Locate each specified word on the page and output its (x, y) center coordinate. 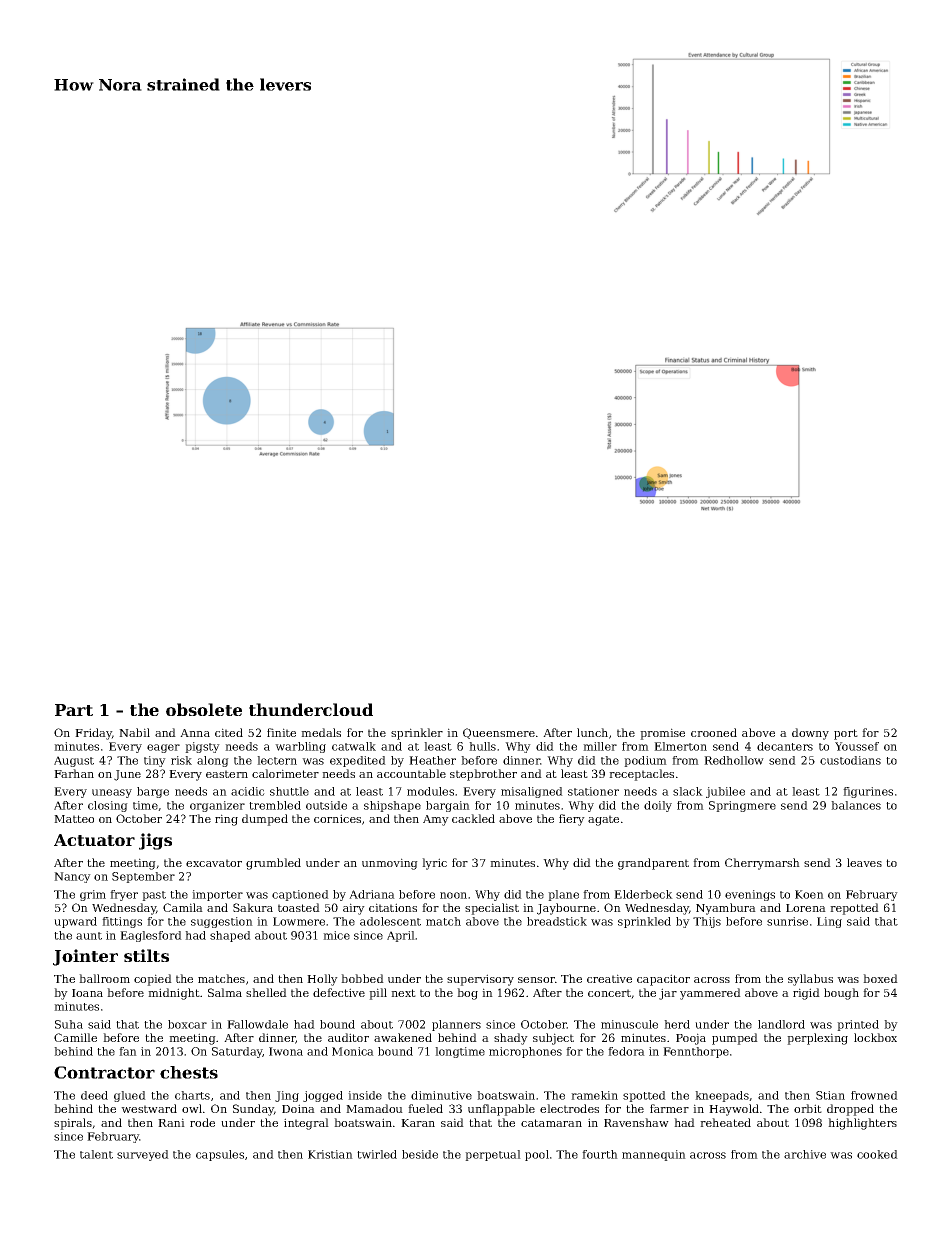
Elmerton (680, 746)
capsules (220, 1155)
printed (858, 1025)
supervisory (480, 980)
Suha (69, 1024)
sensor (536, 980)
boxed (880, 978)
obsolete (204, 709)
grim (93, 895)
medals (321, 732)
